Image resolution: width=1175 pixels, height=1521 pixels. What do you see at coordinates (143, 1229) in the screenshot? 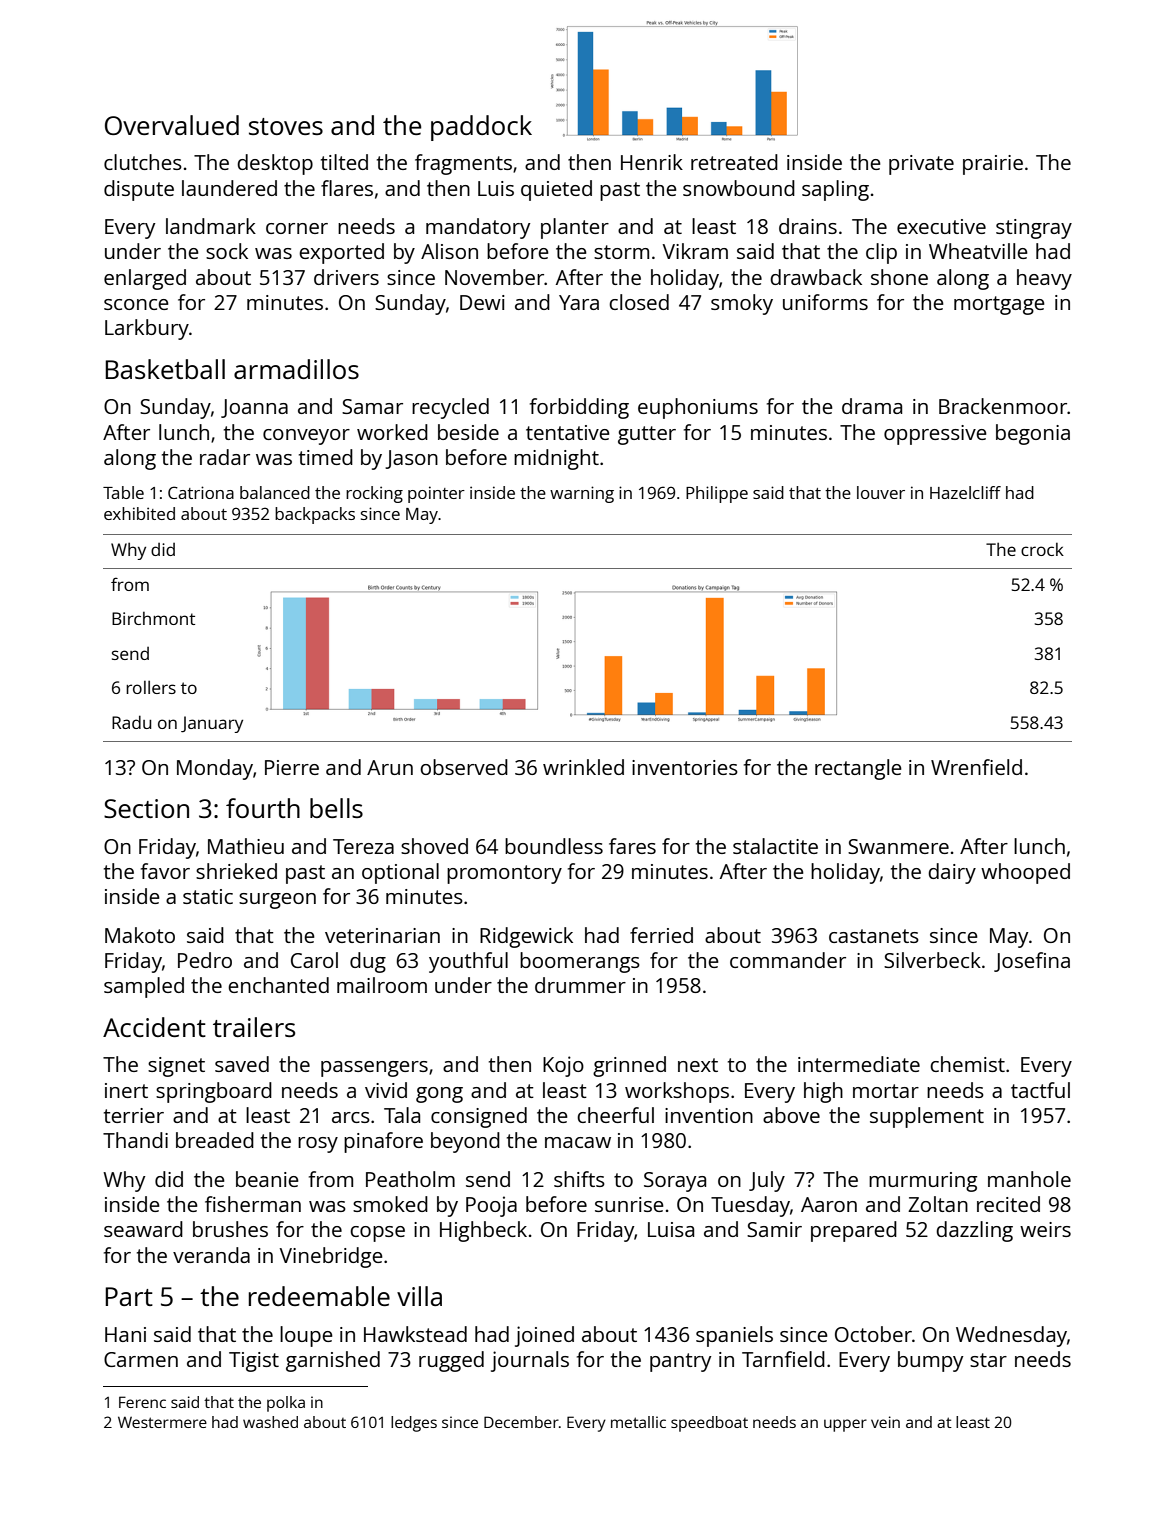
I see `seaward` at bounding box center [143, 1229].
